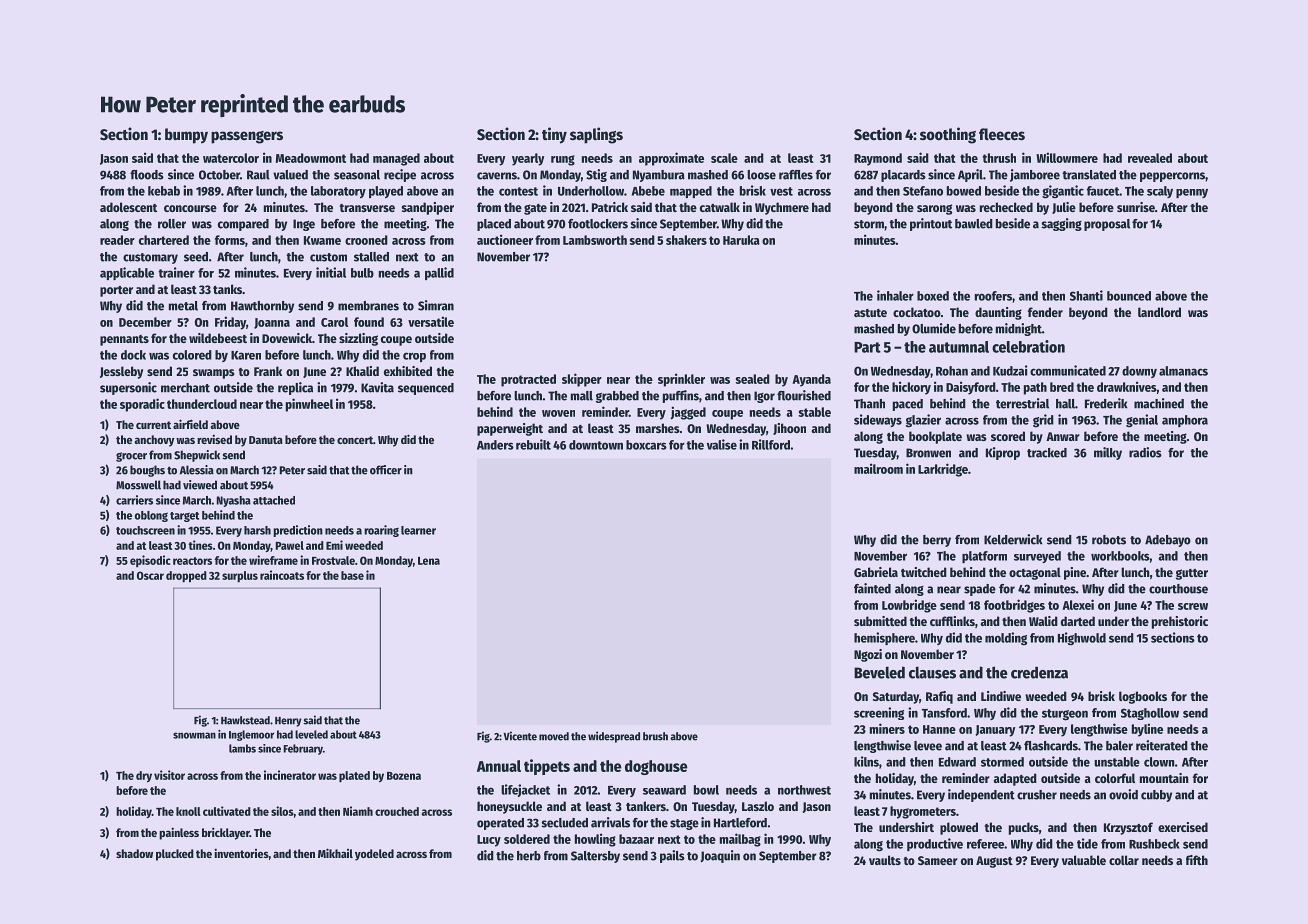 Image resolution: width=1308 pixels, height=924 pixels. I want to click on Lowbridge, so click(909, 606).
